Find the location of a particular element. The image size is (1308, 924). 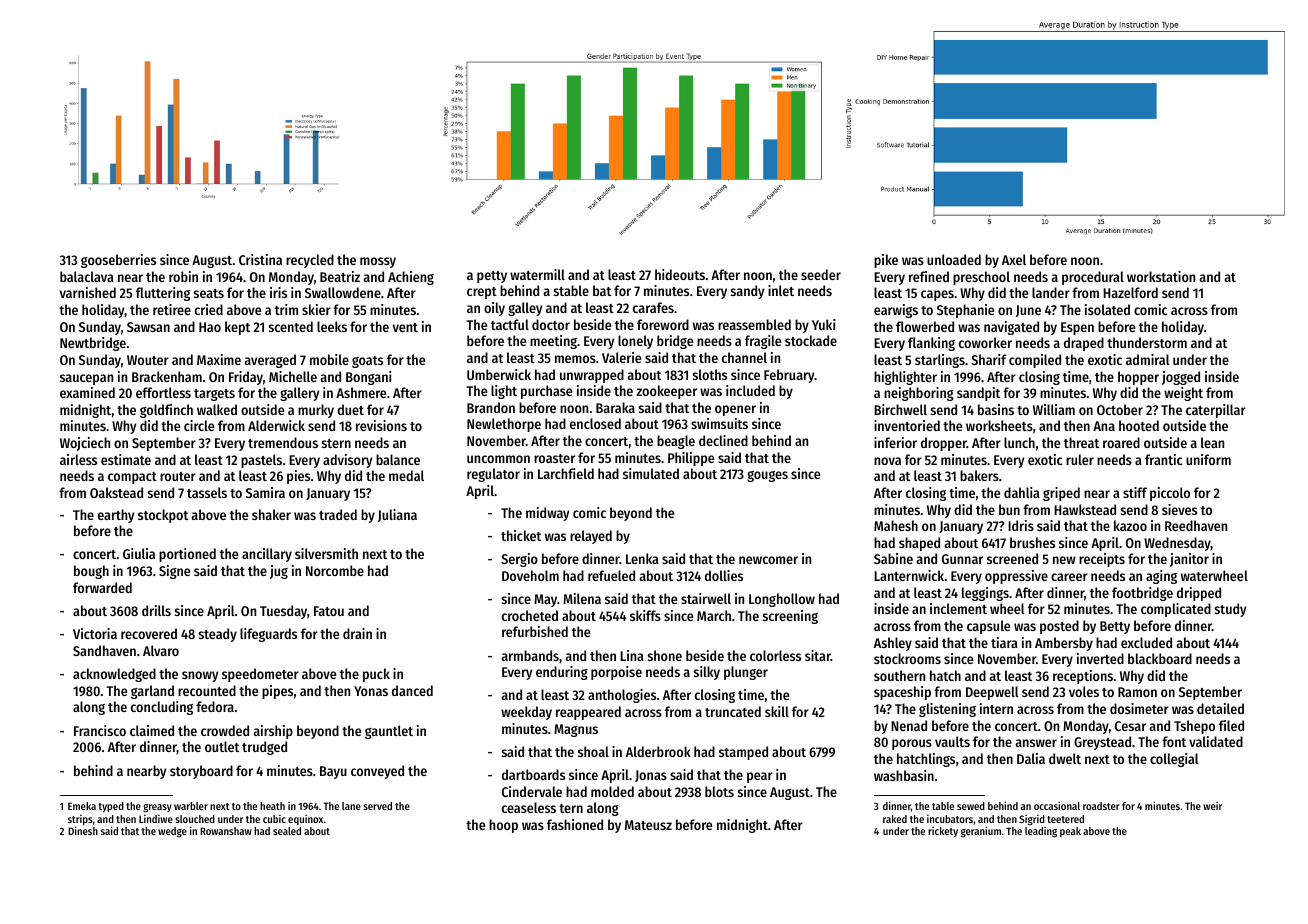

oppressive is located at coordinates (1016, 577).
